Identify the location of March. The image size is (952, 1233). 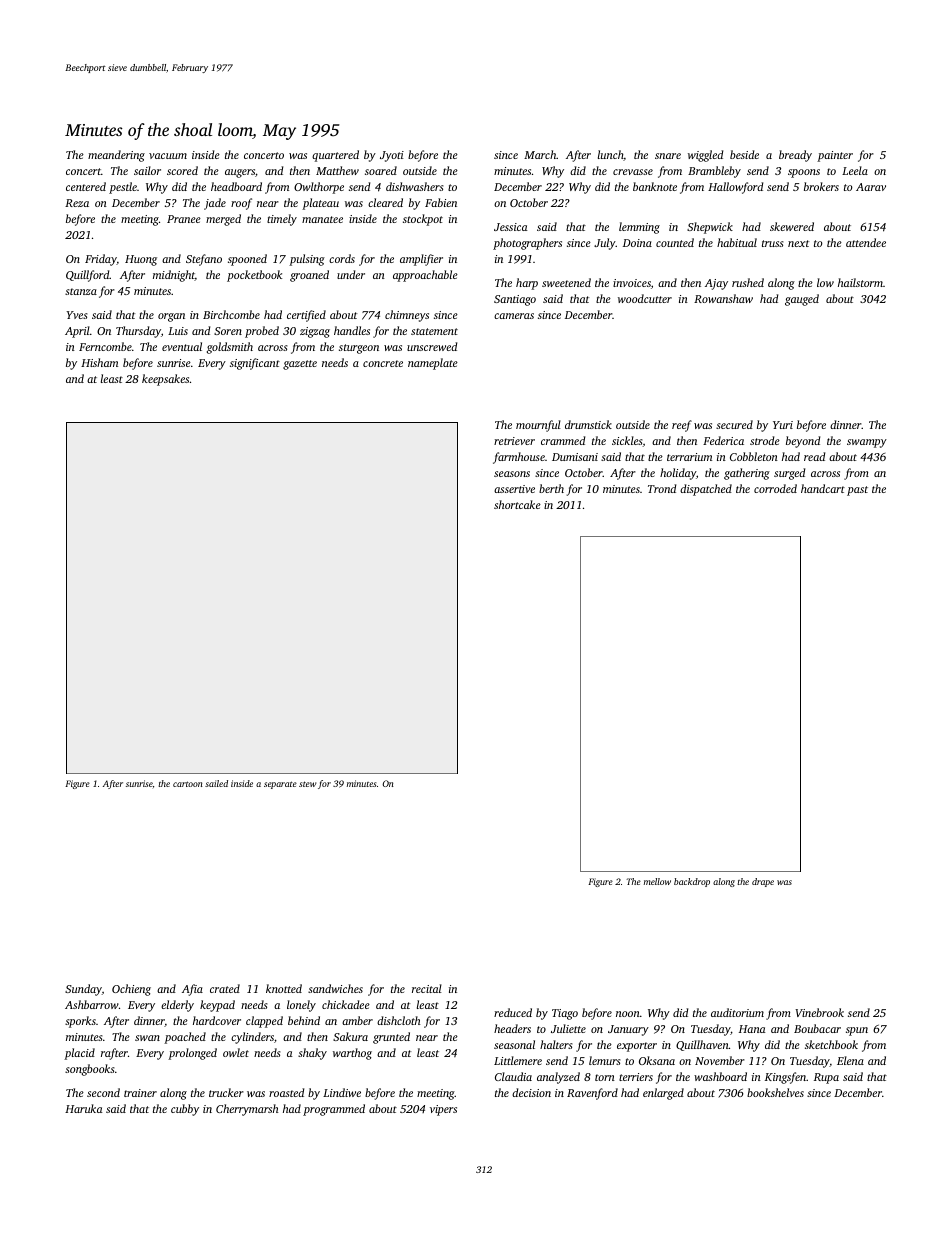
(540, 154).
